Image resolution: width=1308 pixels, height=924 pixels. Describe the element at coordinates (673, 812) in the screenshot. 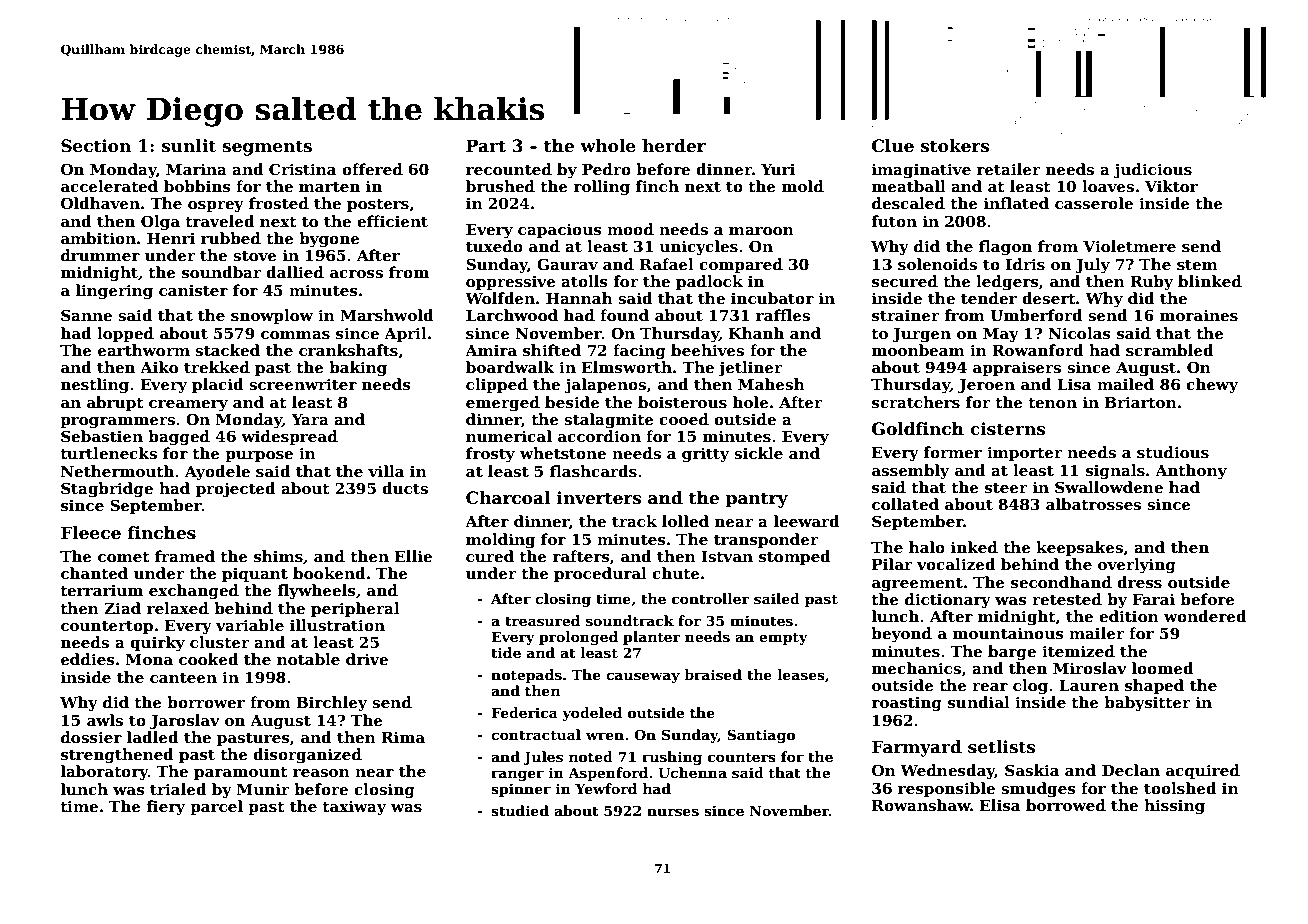

I see `nurses` at that location.
